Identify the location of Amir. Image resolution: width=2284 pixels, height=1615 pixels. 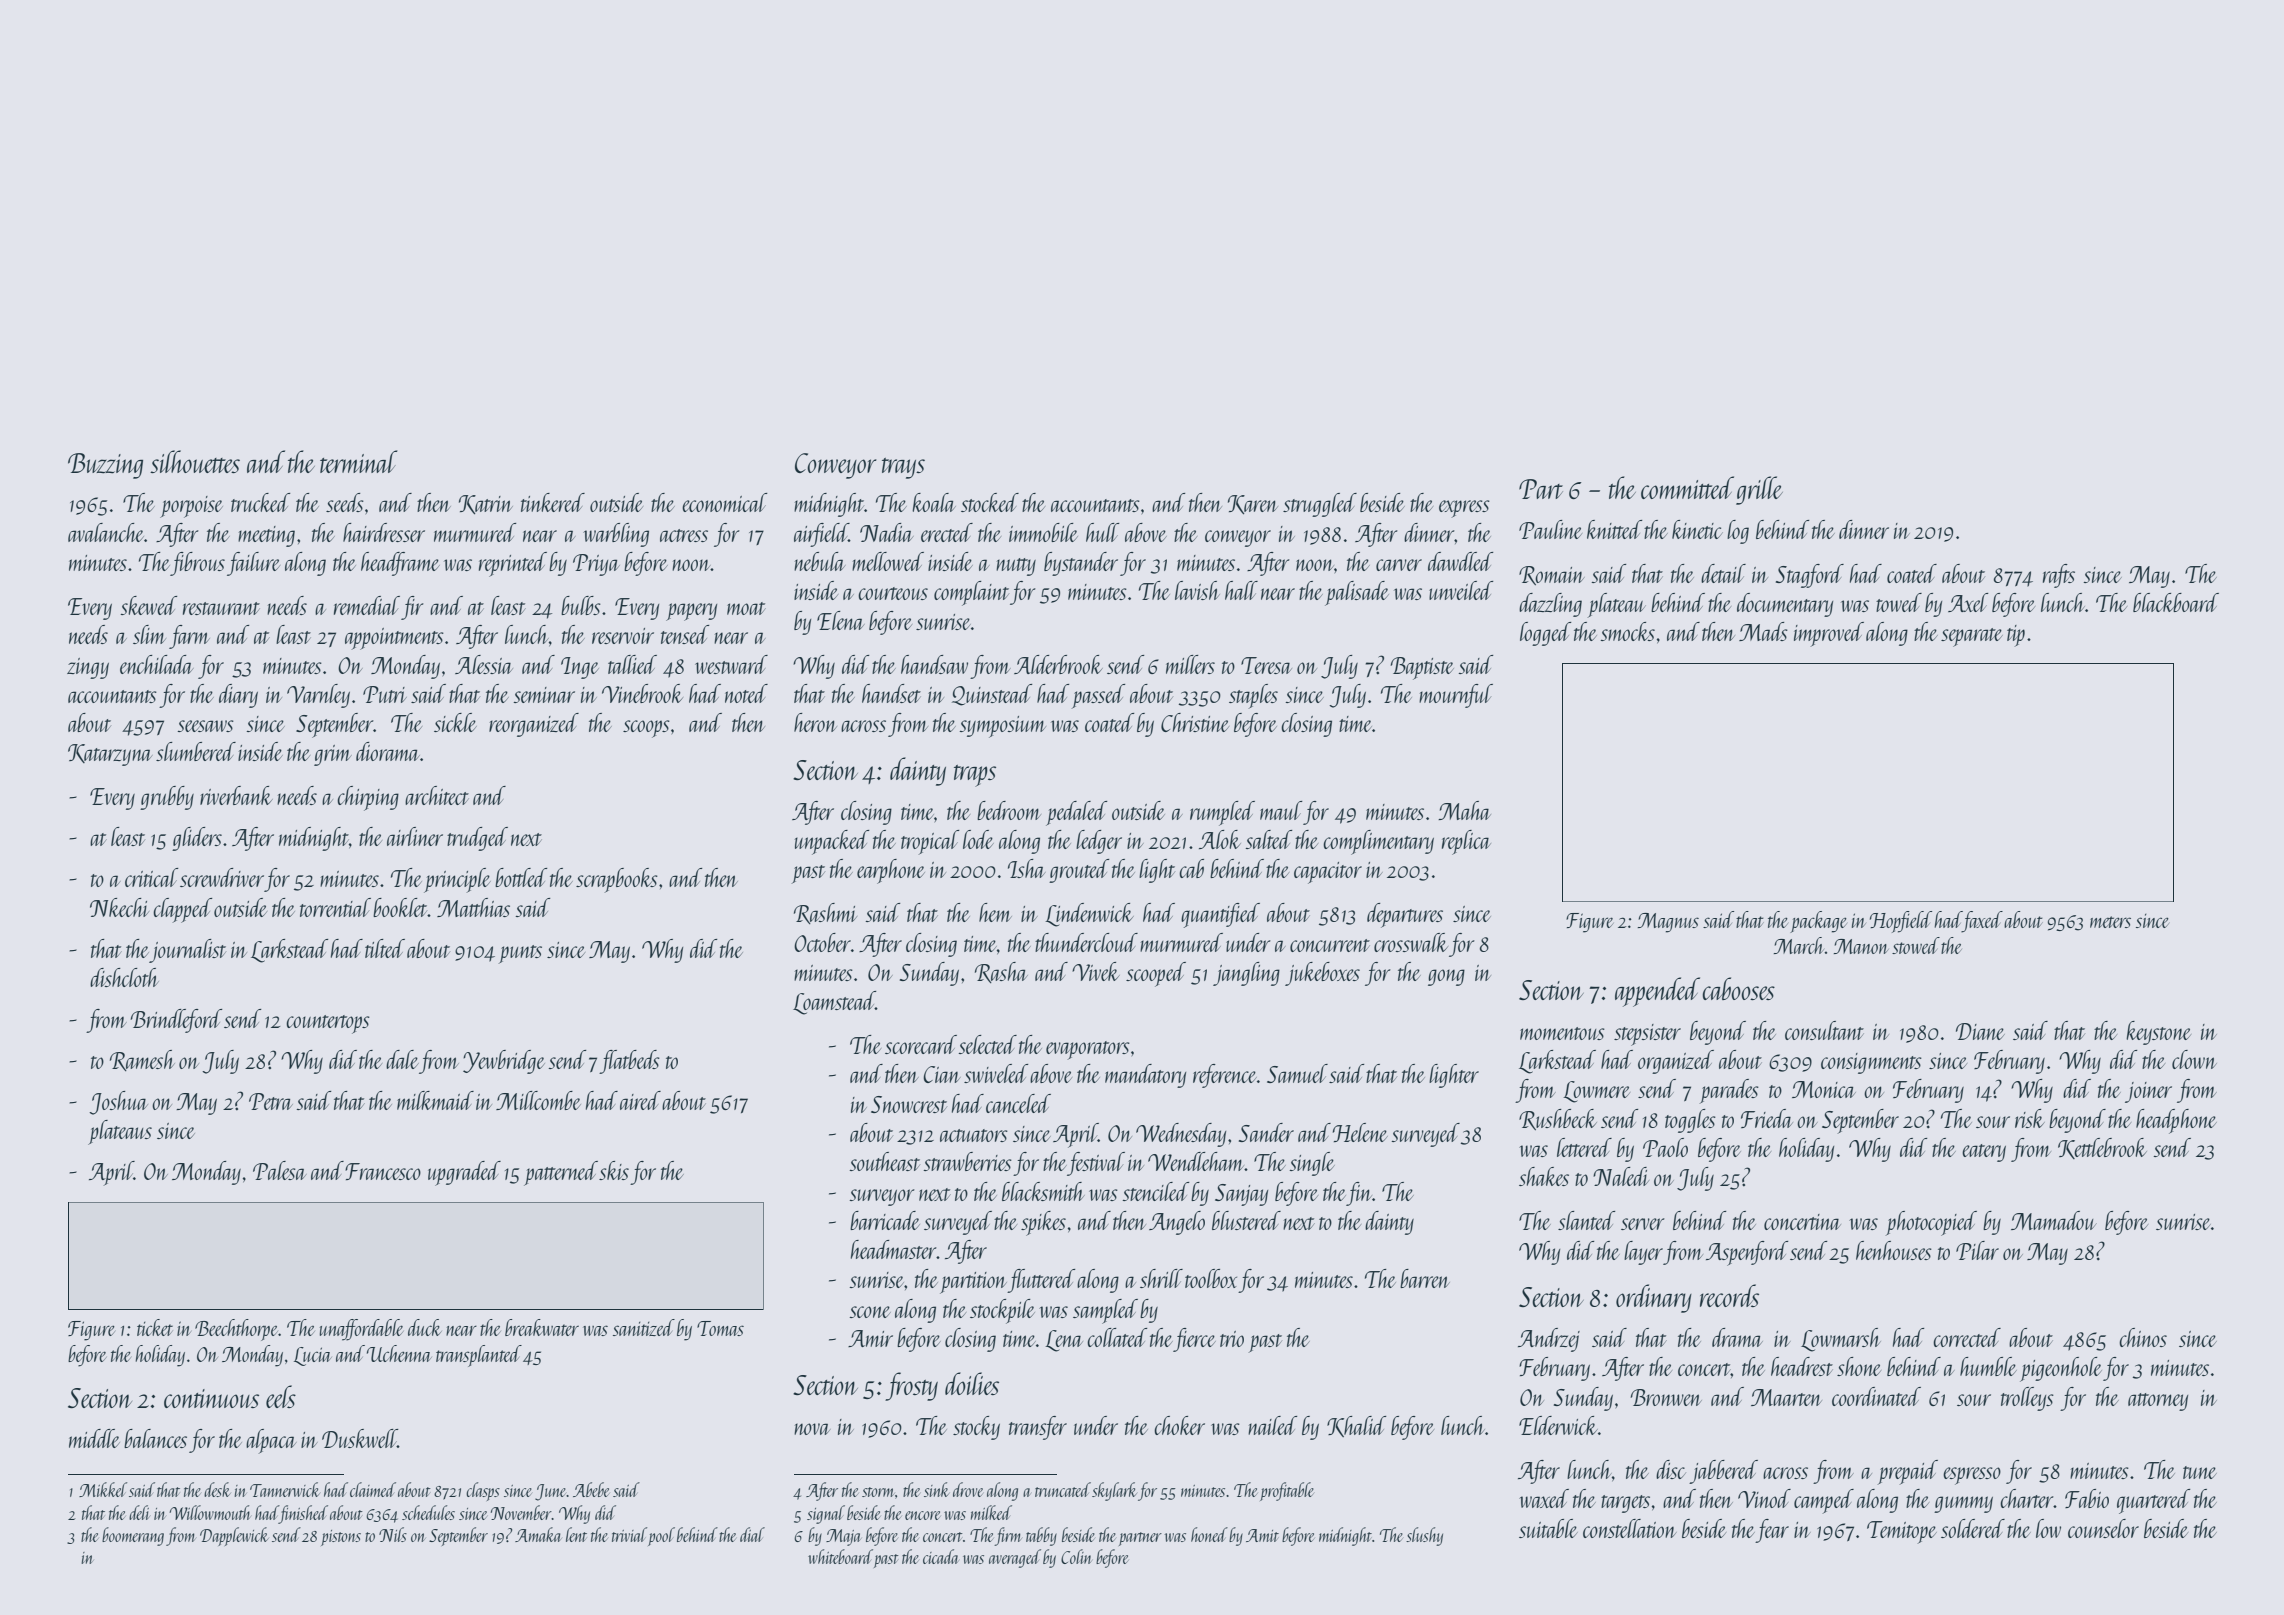
(870, 1338).
